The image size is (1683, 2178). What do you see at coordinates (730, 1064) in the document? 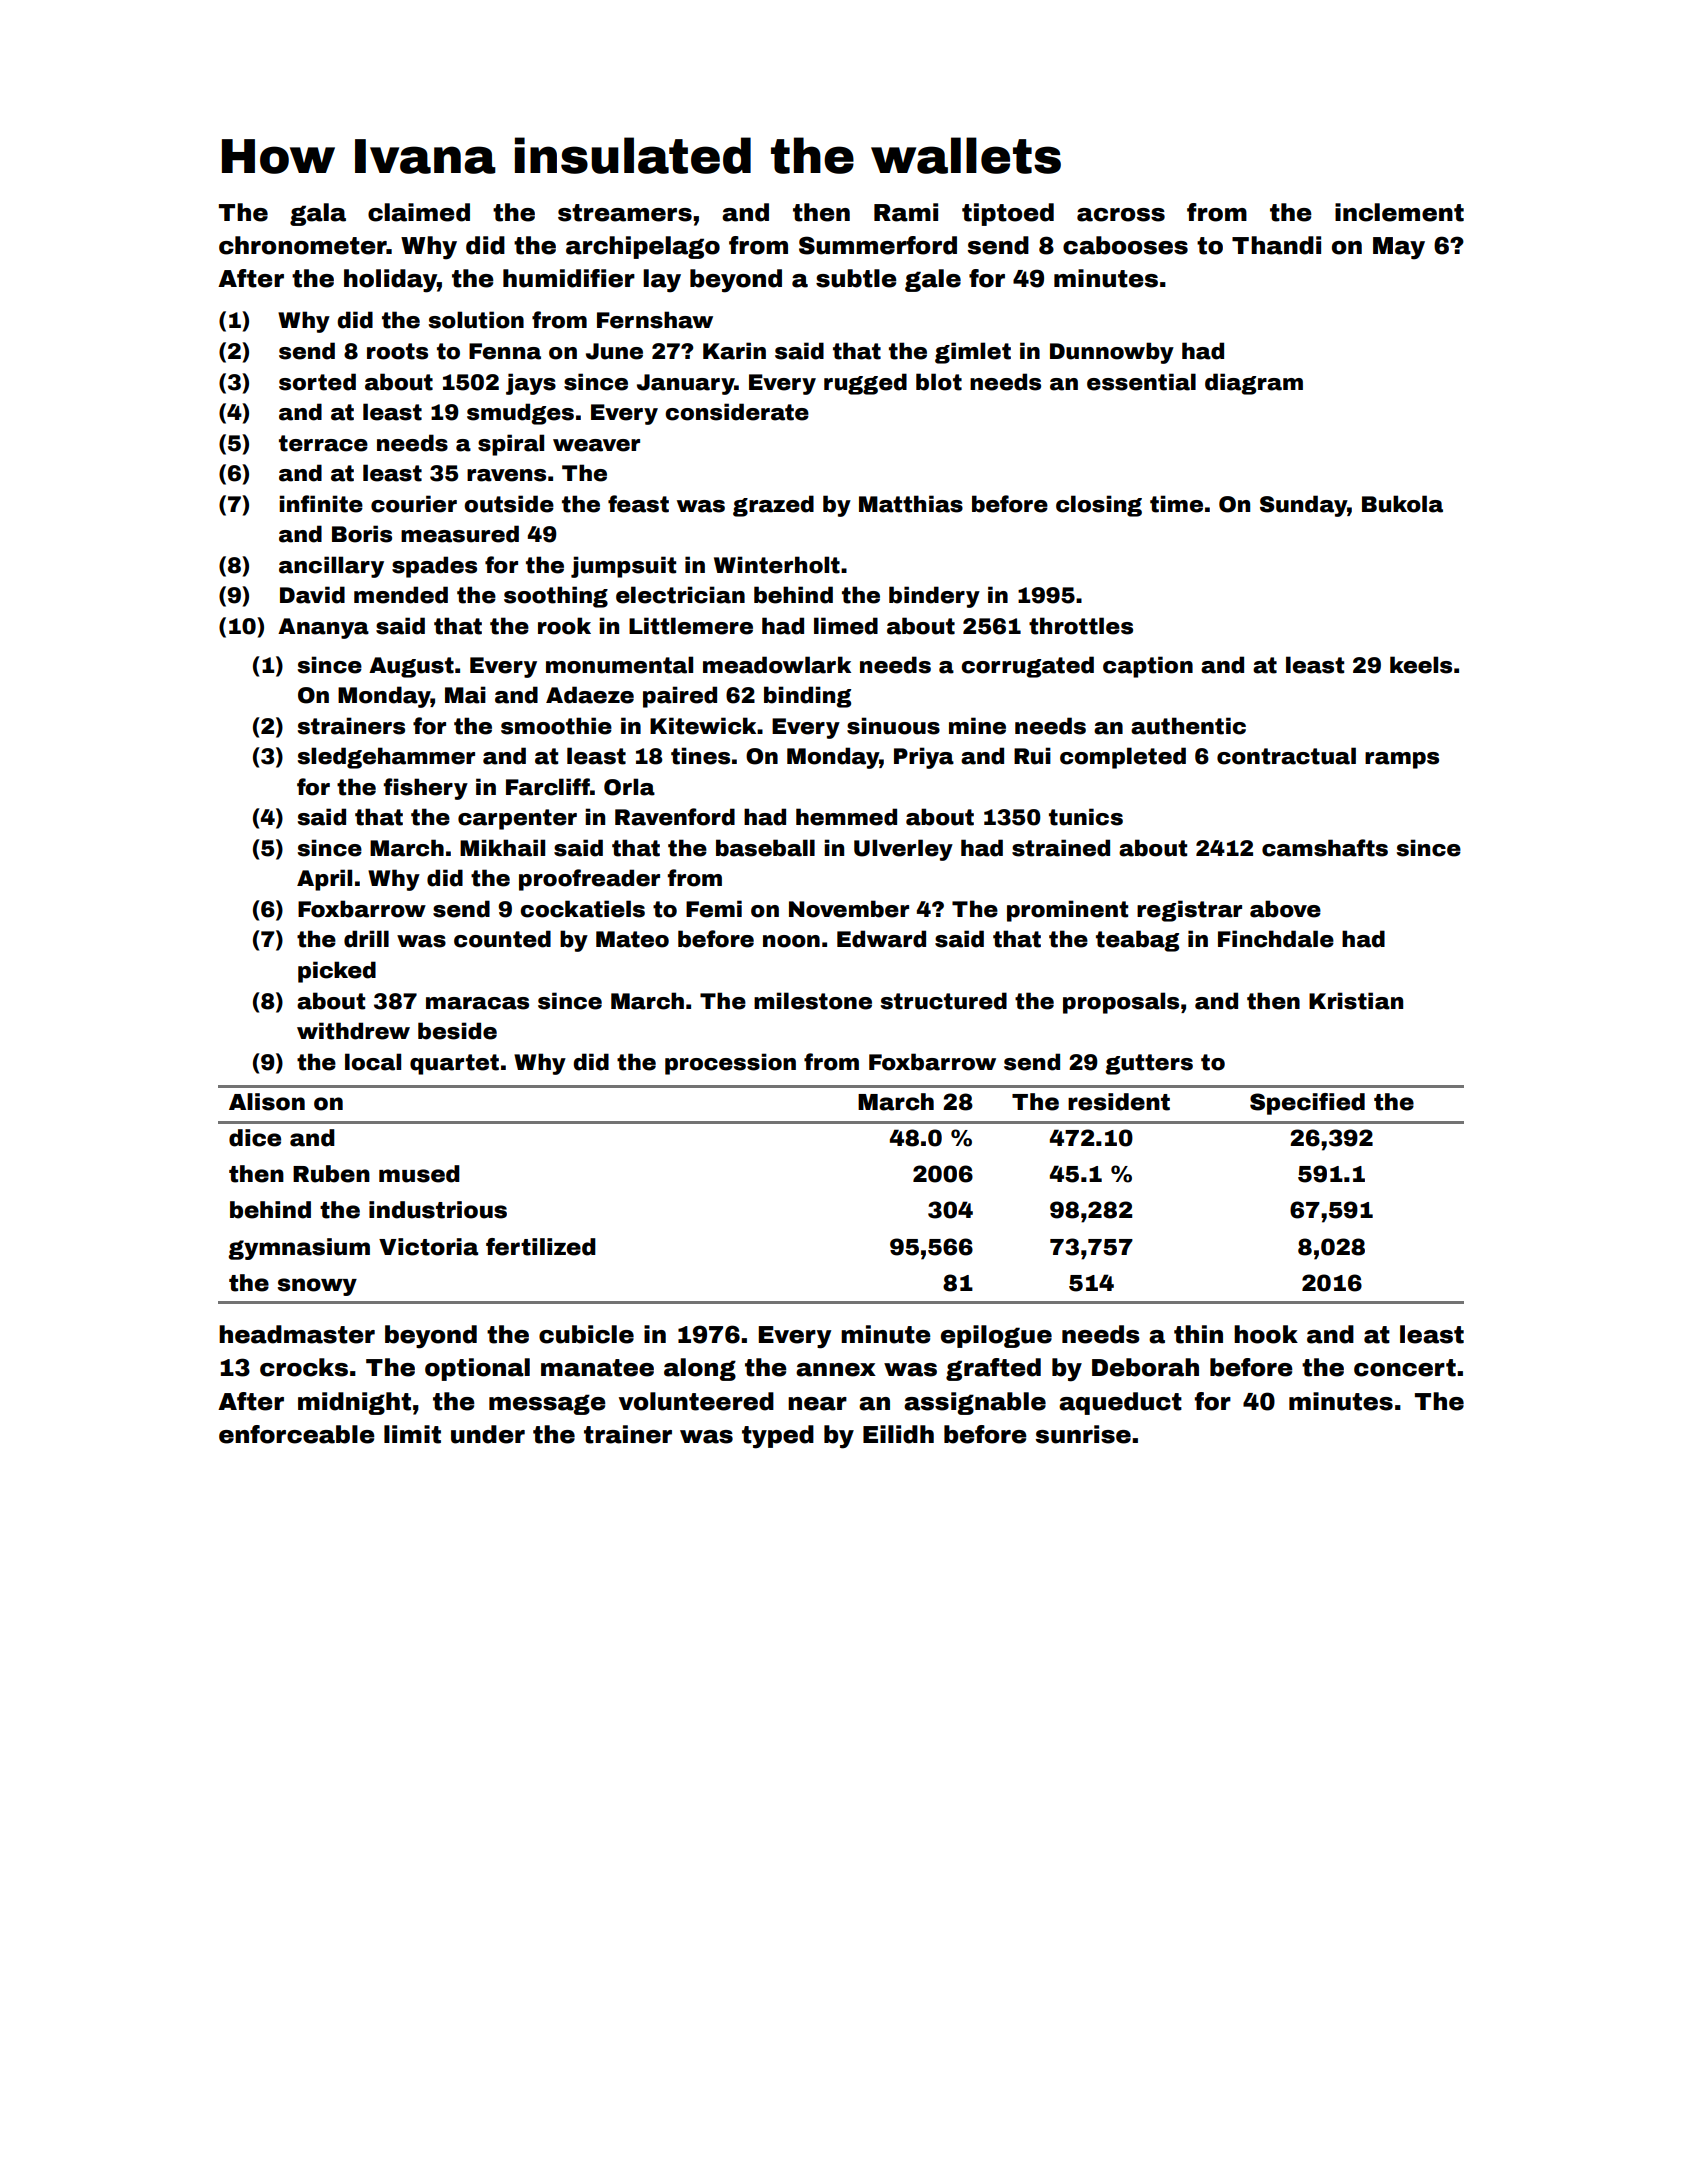
I see `procession` at bounding box center [730, 1064].
